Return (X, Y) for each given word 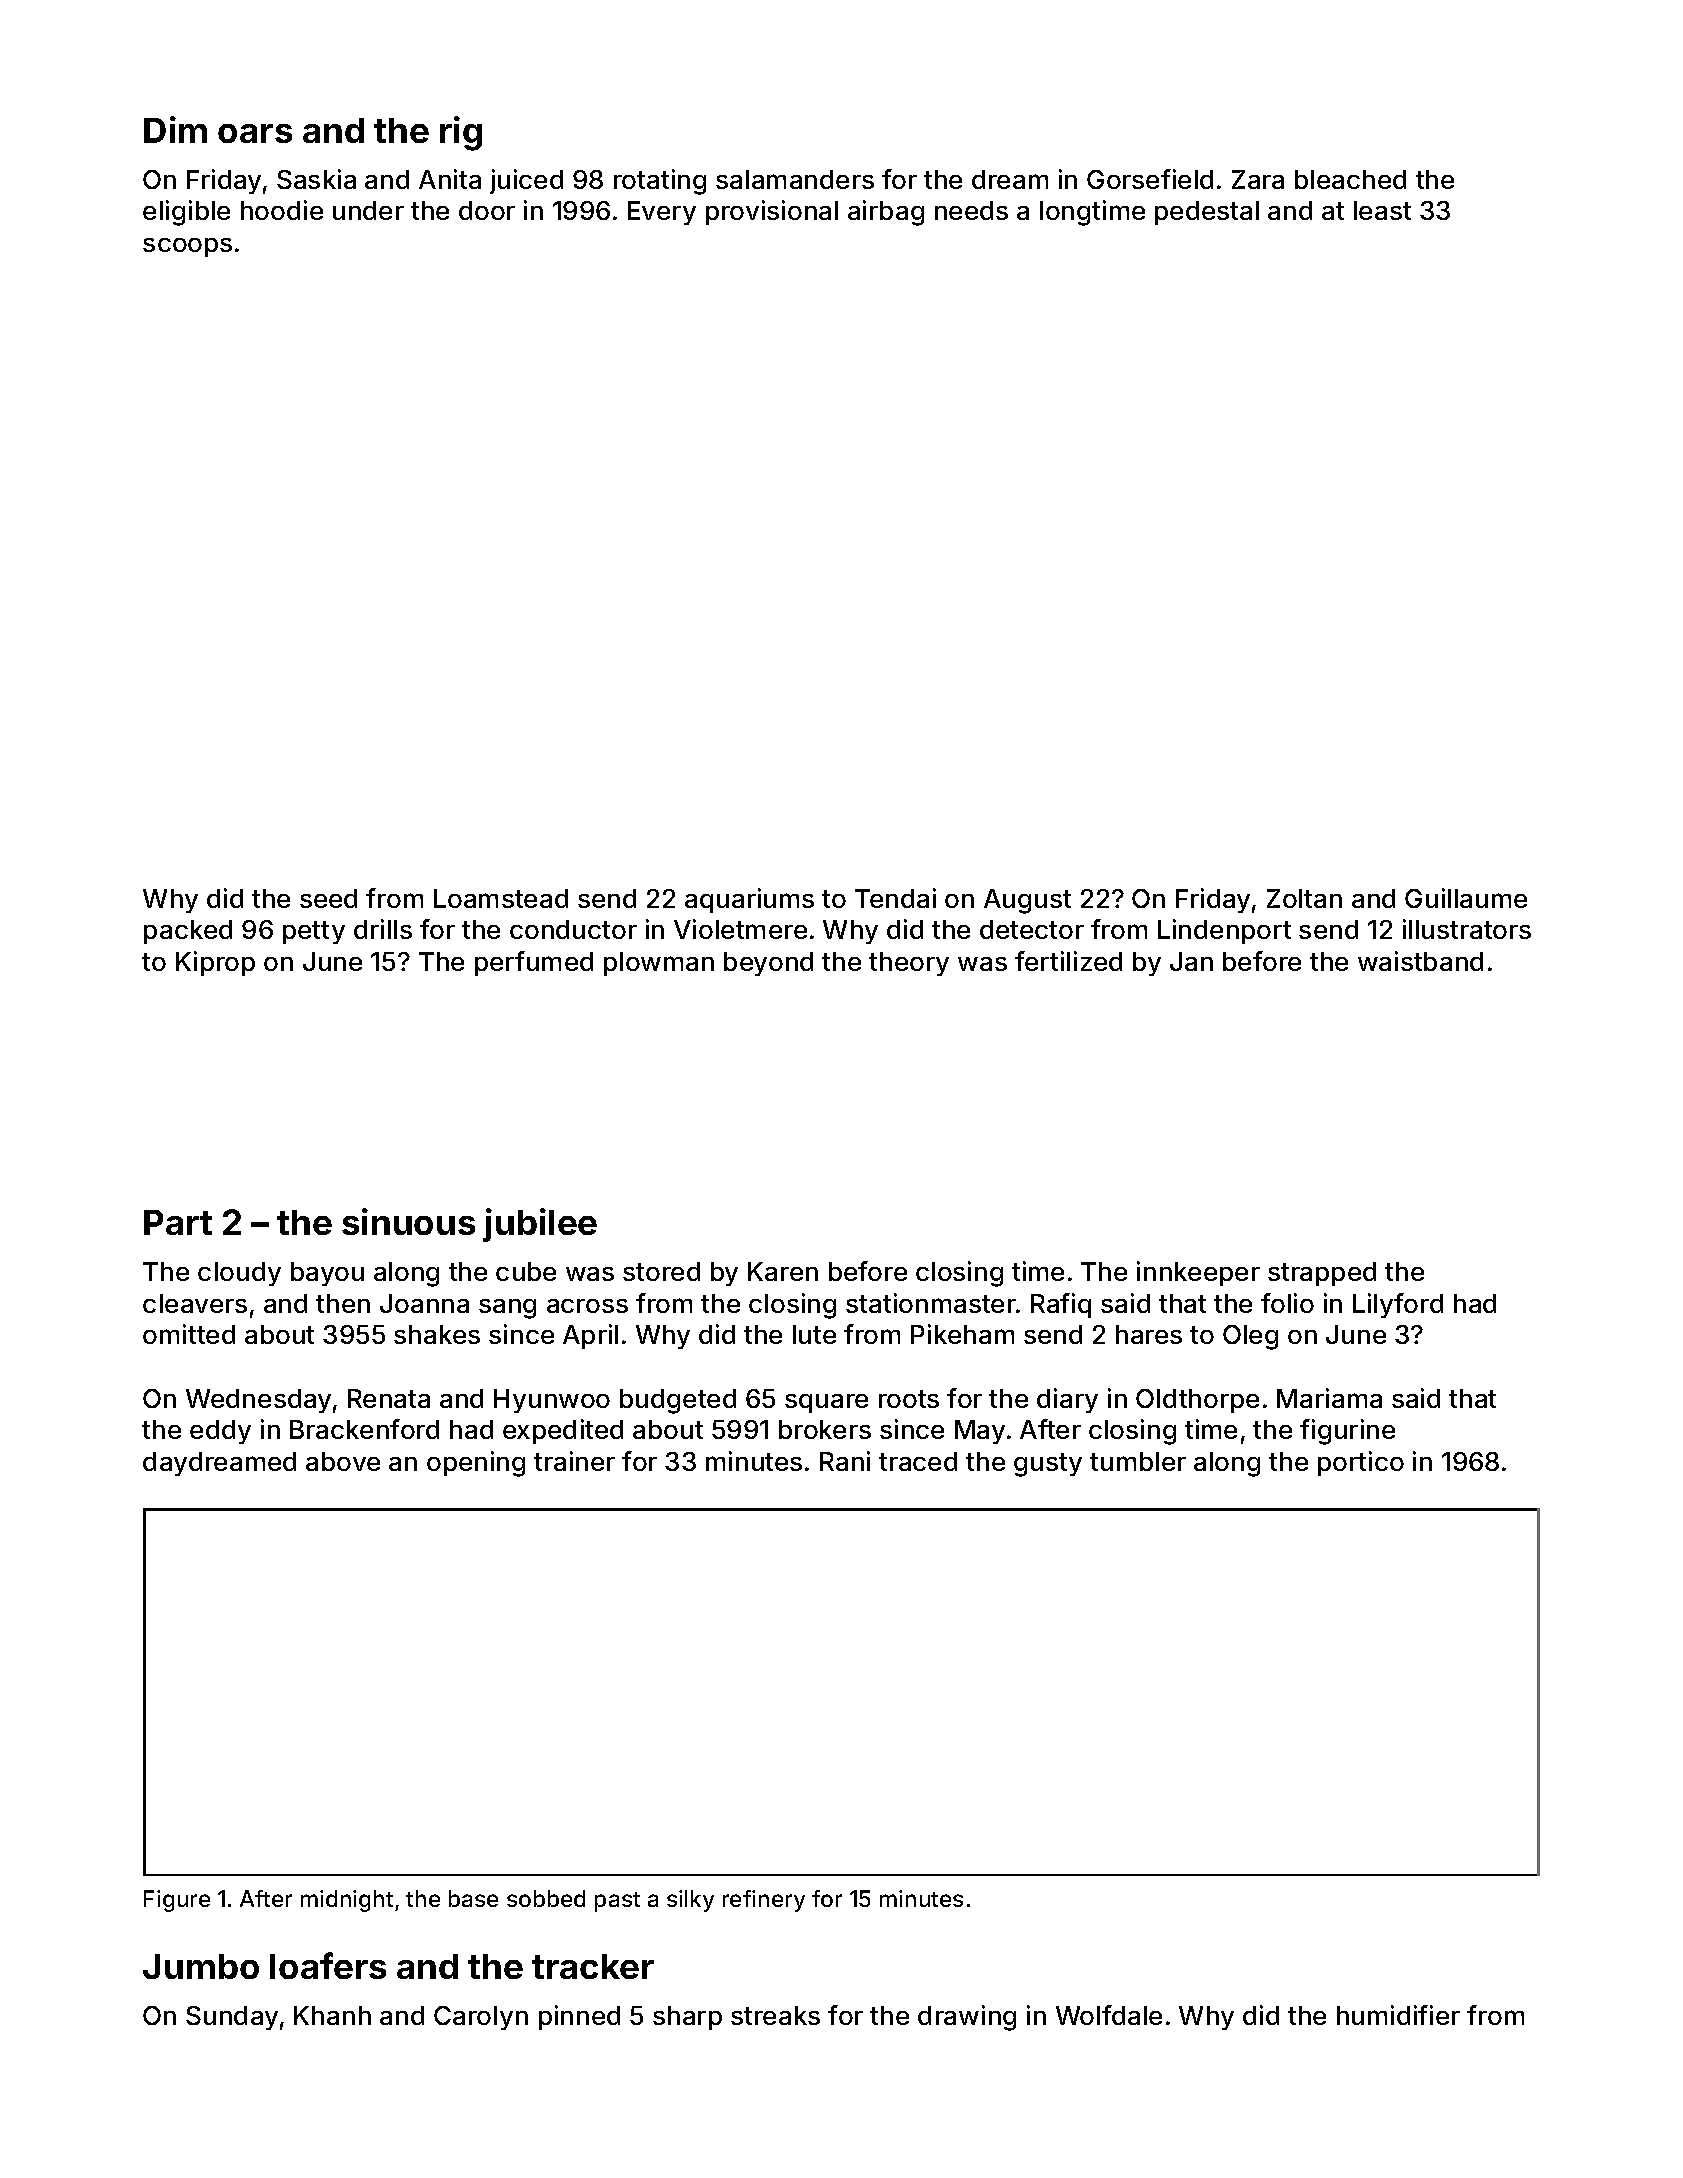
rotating (660, 182)
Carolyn (481, 2018)
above (343, 1461)
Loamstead (501, 898)
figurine (1347, 1432)
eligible (186, 213)
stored (661, 1271)
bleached (1350, 179)
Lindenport (1224, 931)
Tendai (895, 898)
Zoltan (1304, 898)
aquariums (749, 900)
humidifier (1398, 2015)
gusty (1048, 1465)
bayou (327, 1274)
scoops (187, 247)
